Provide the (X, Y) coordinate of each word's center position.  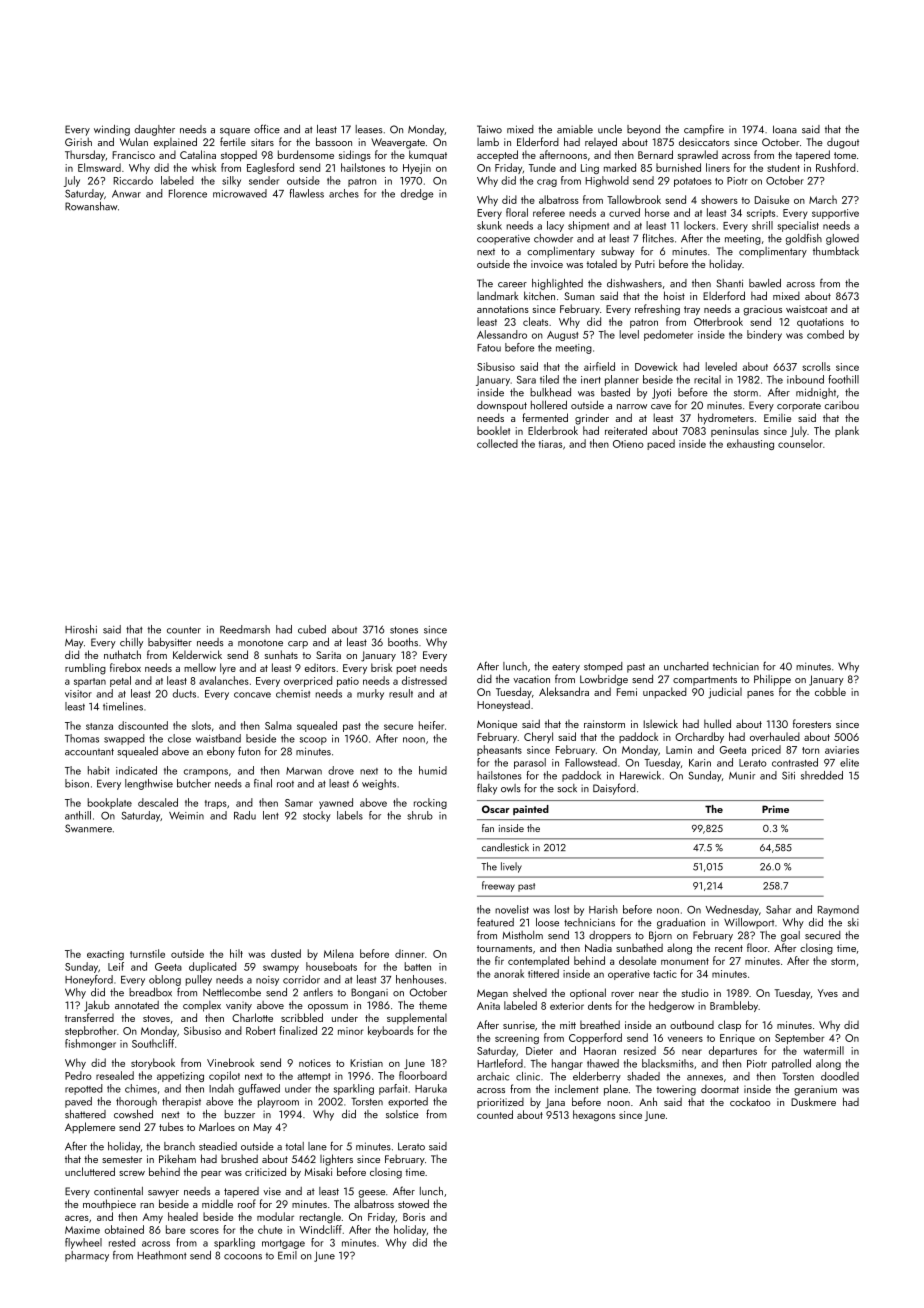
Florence (188, 193)
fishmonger (90, 1044)
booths (403, 642)
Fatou (489, 348)
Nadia (598, 947)
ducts (184, 693)
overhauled (775, 736)
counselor (800, 443)
